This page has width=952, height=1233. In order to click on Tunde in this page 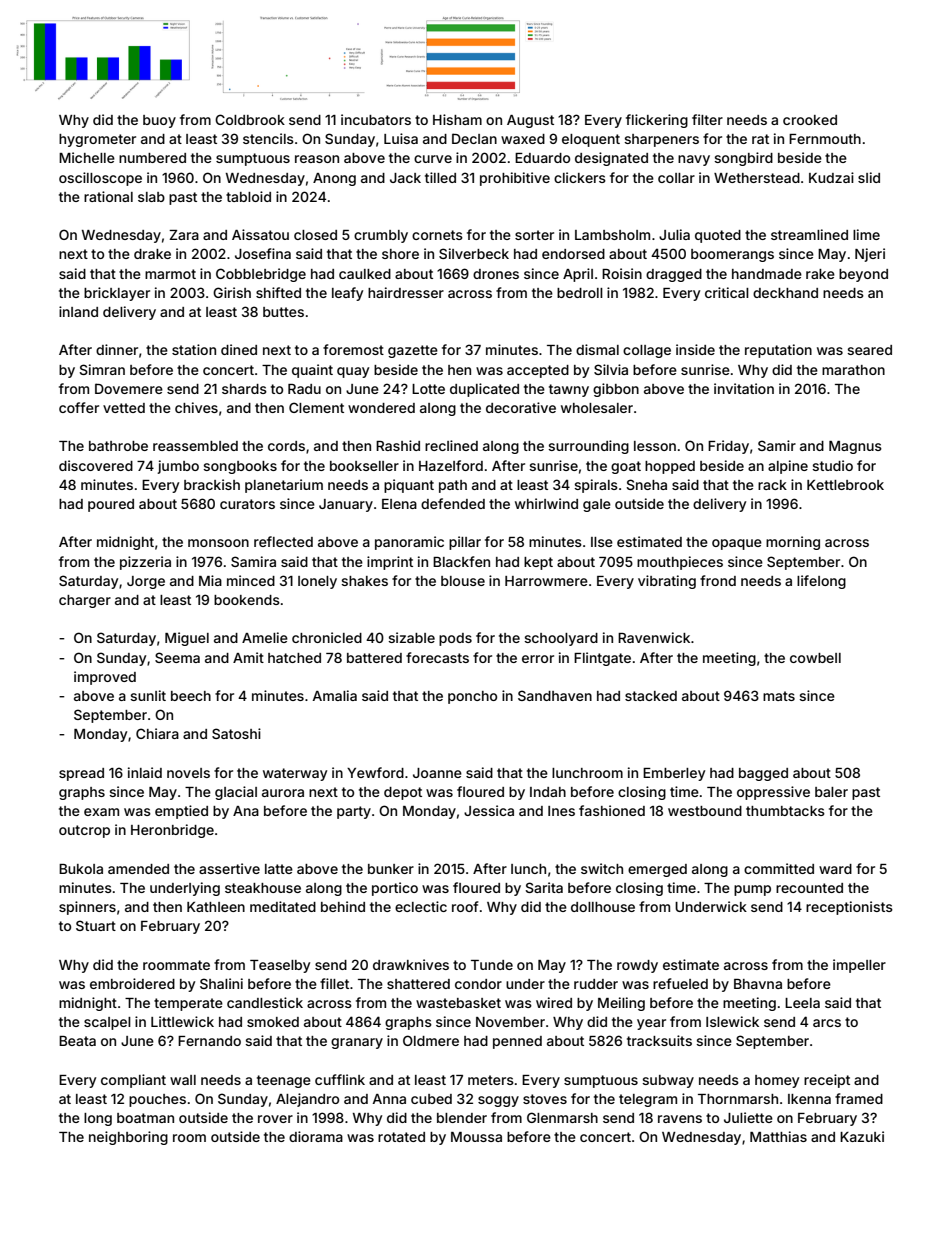, I will do `click(492, 965)`.
